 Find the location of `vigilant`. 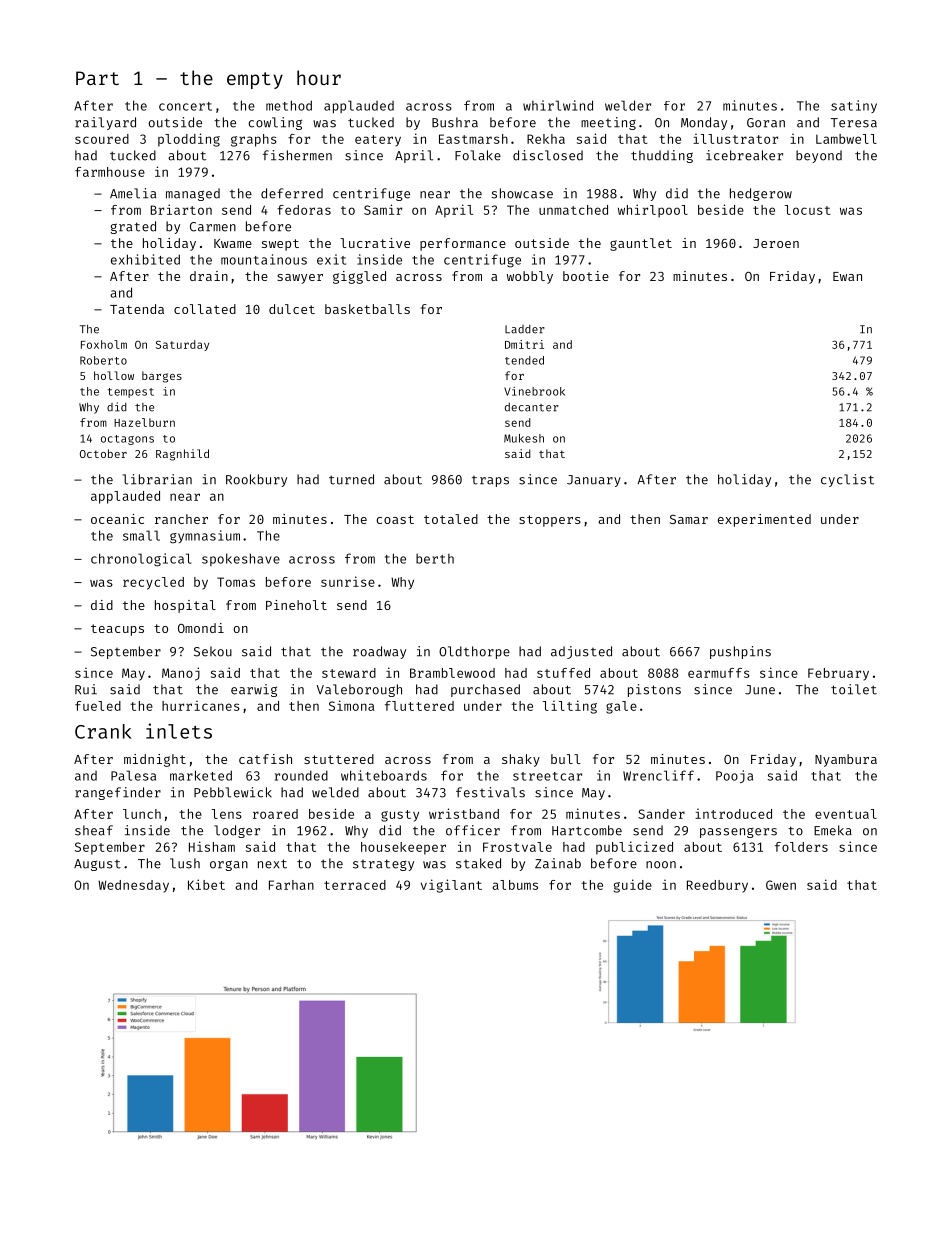

vigilant is located at coordinates (451, 886).
